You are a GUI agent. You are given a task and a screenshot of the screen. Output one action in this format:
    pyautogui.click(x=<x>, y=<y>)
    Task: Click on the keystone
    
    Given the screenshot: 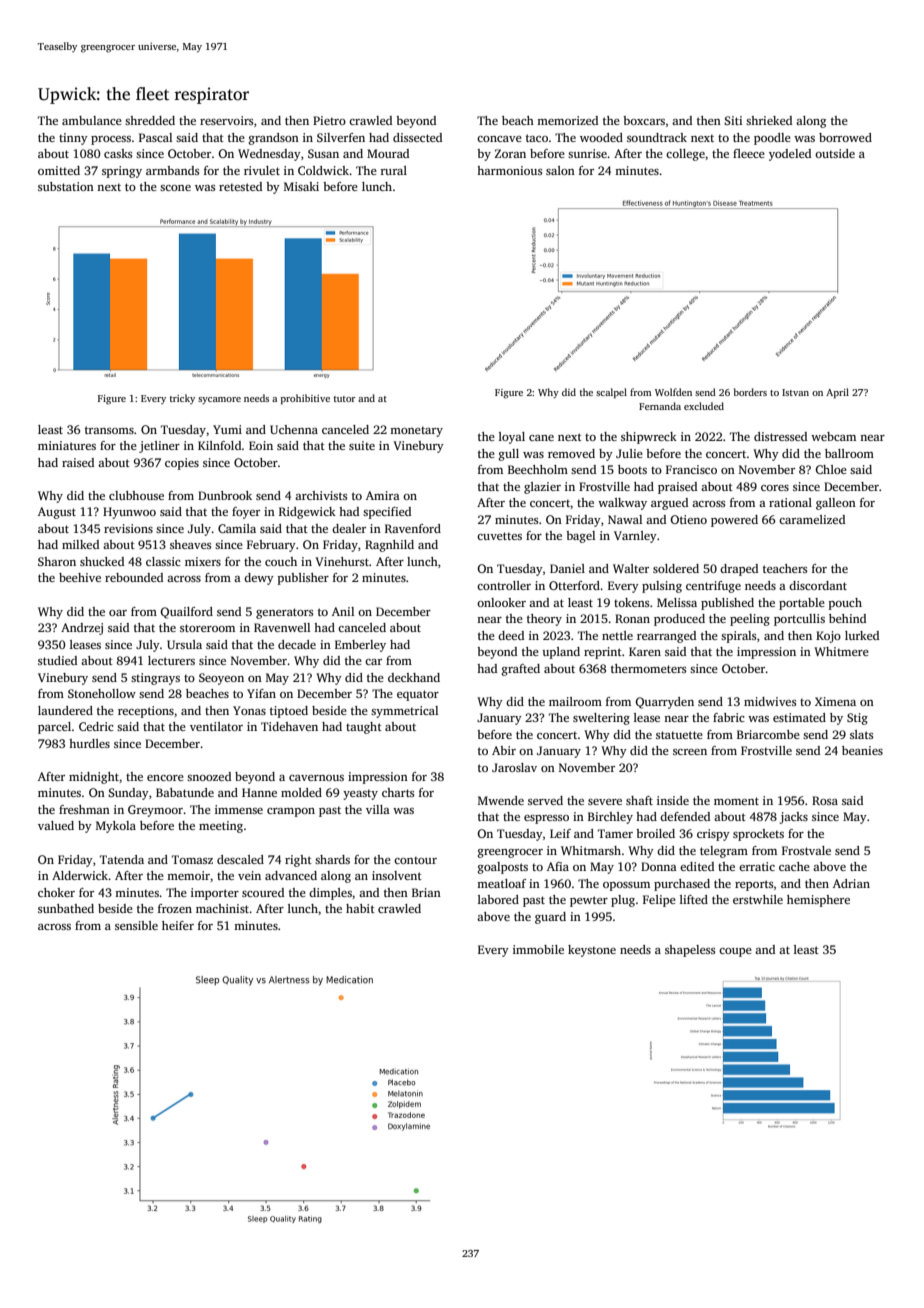 What is the action you would take?
    pyautogui.click(x=592, y=951)
